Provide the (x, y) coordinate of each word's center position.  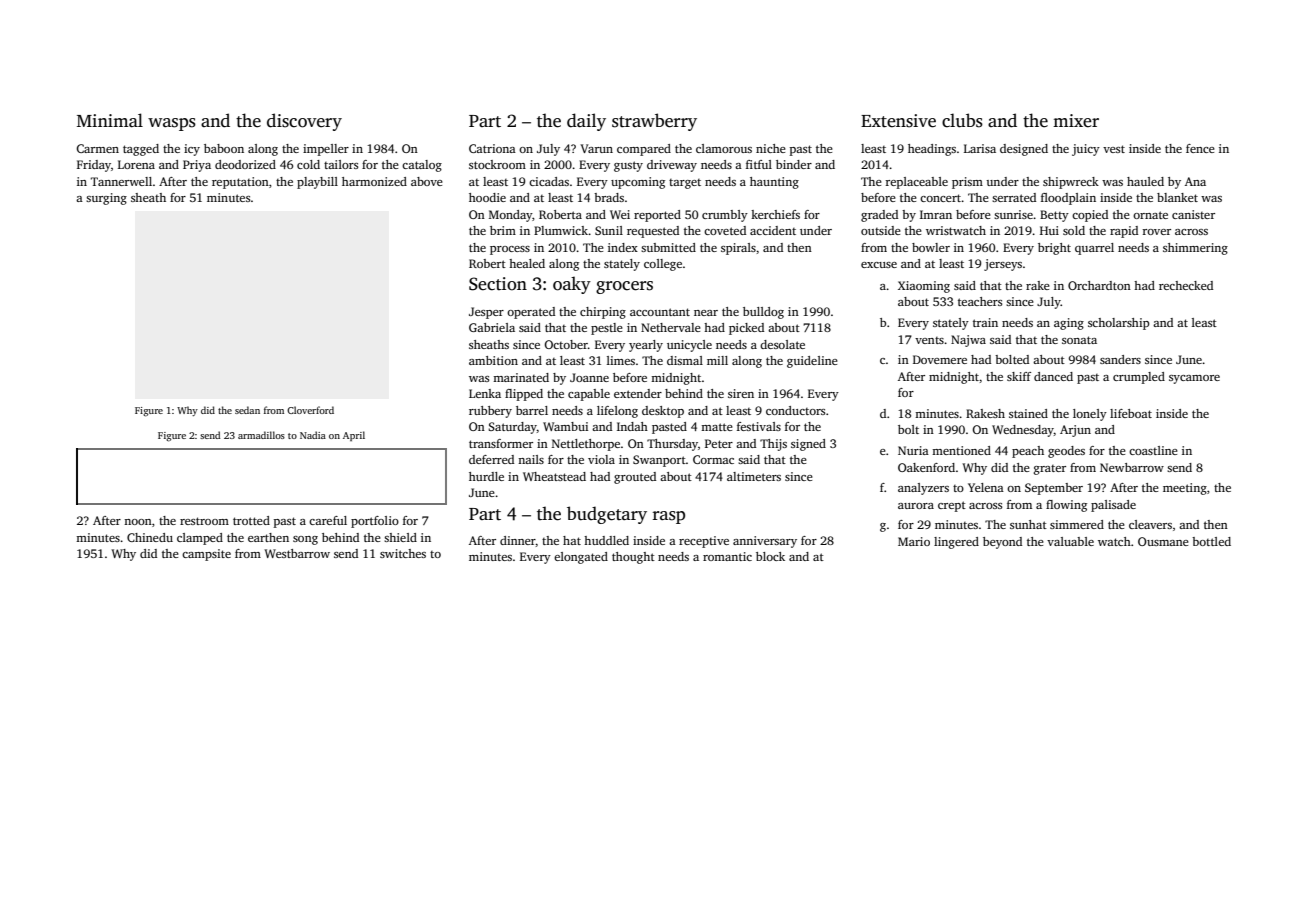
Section (498, 284)
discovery (304, 122)
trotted (251, 520)
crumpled (1139, 378)
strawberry (654, 122)
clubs (962, 120)
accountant (660, 312)
